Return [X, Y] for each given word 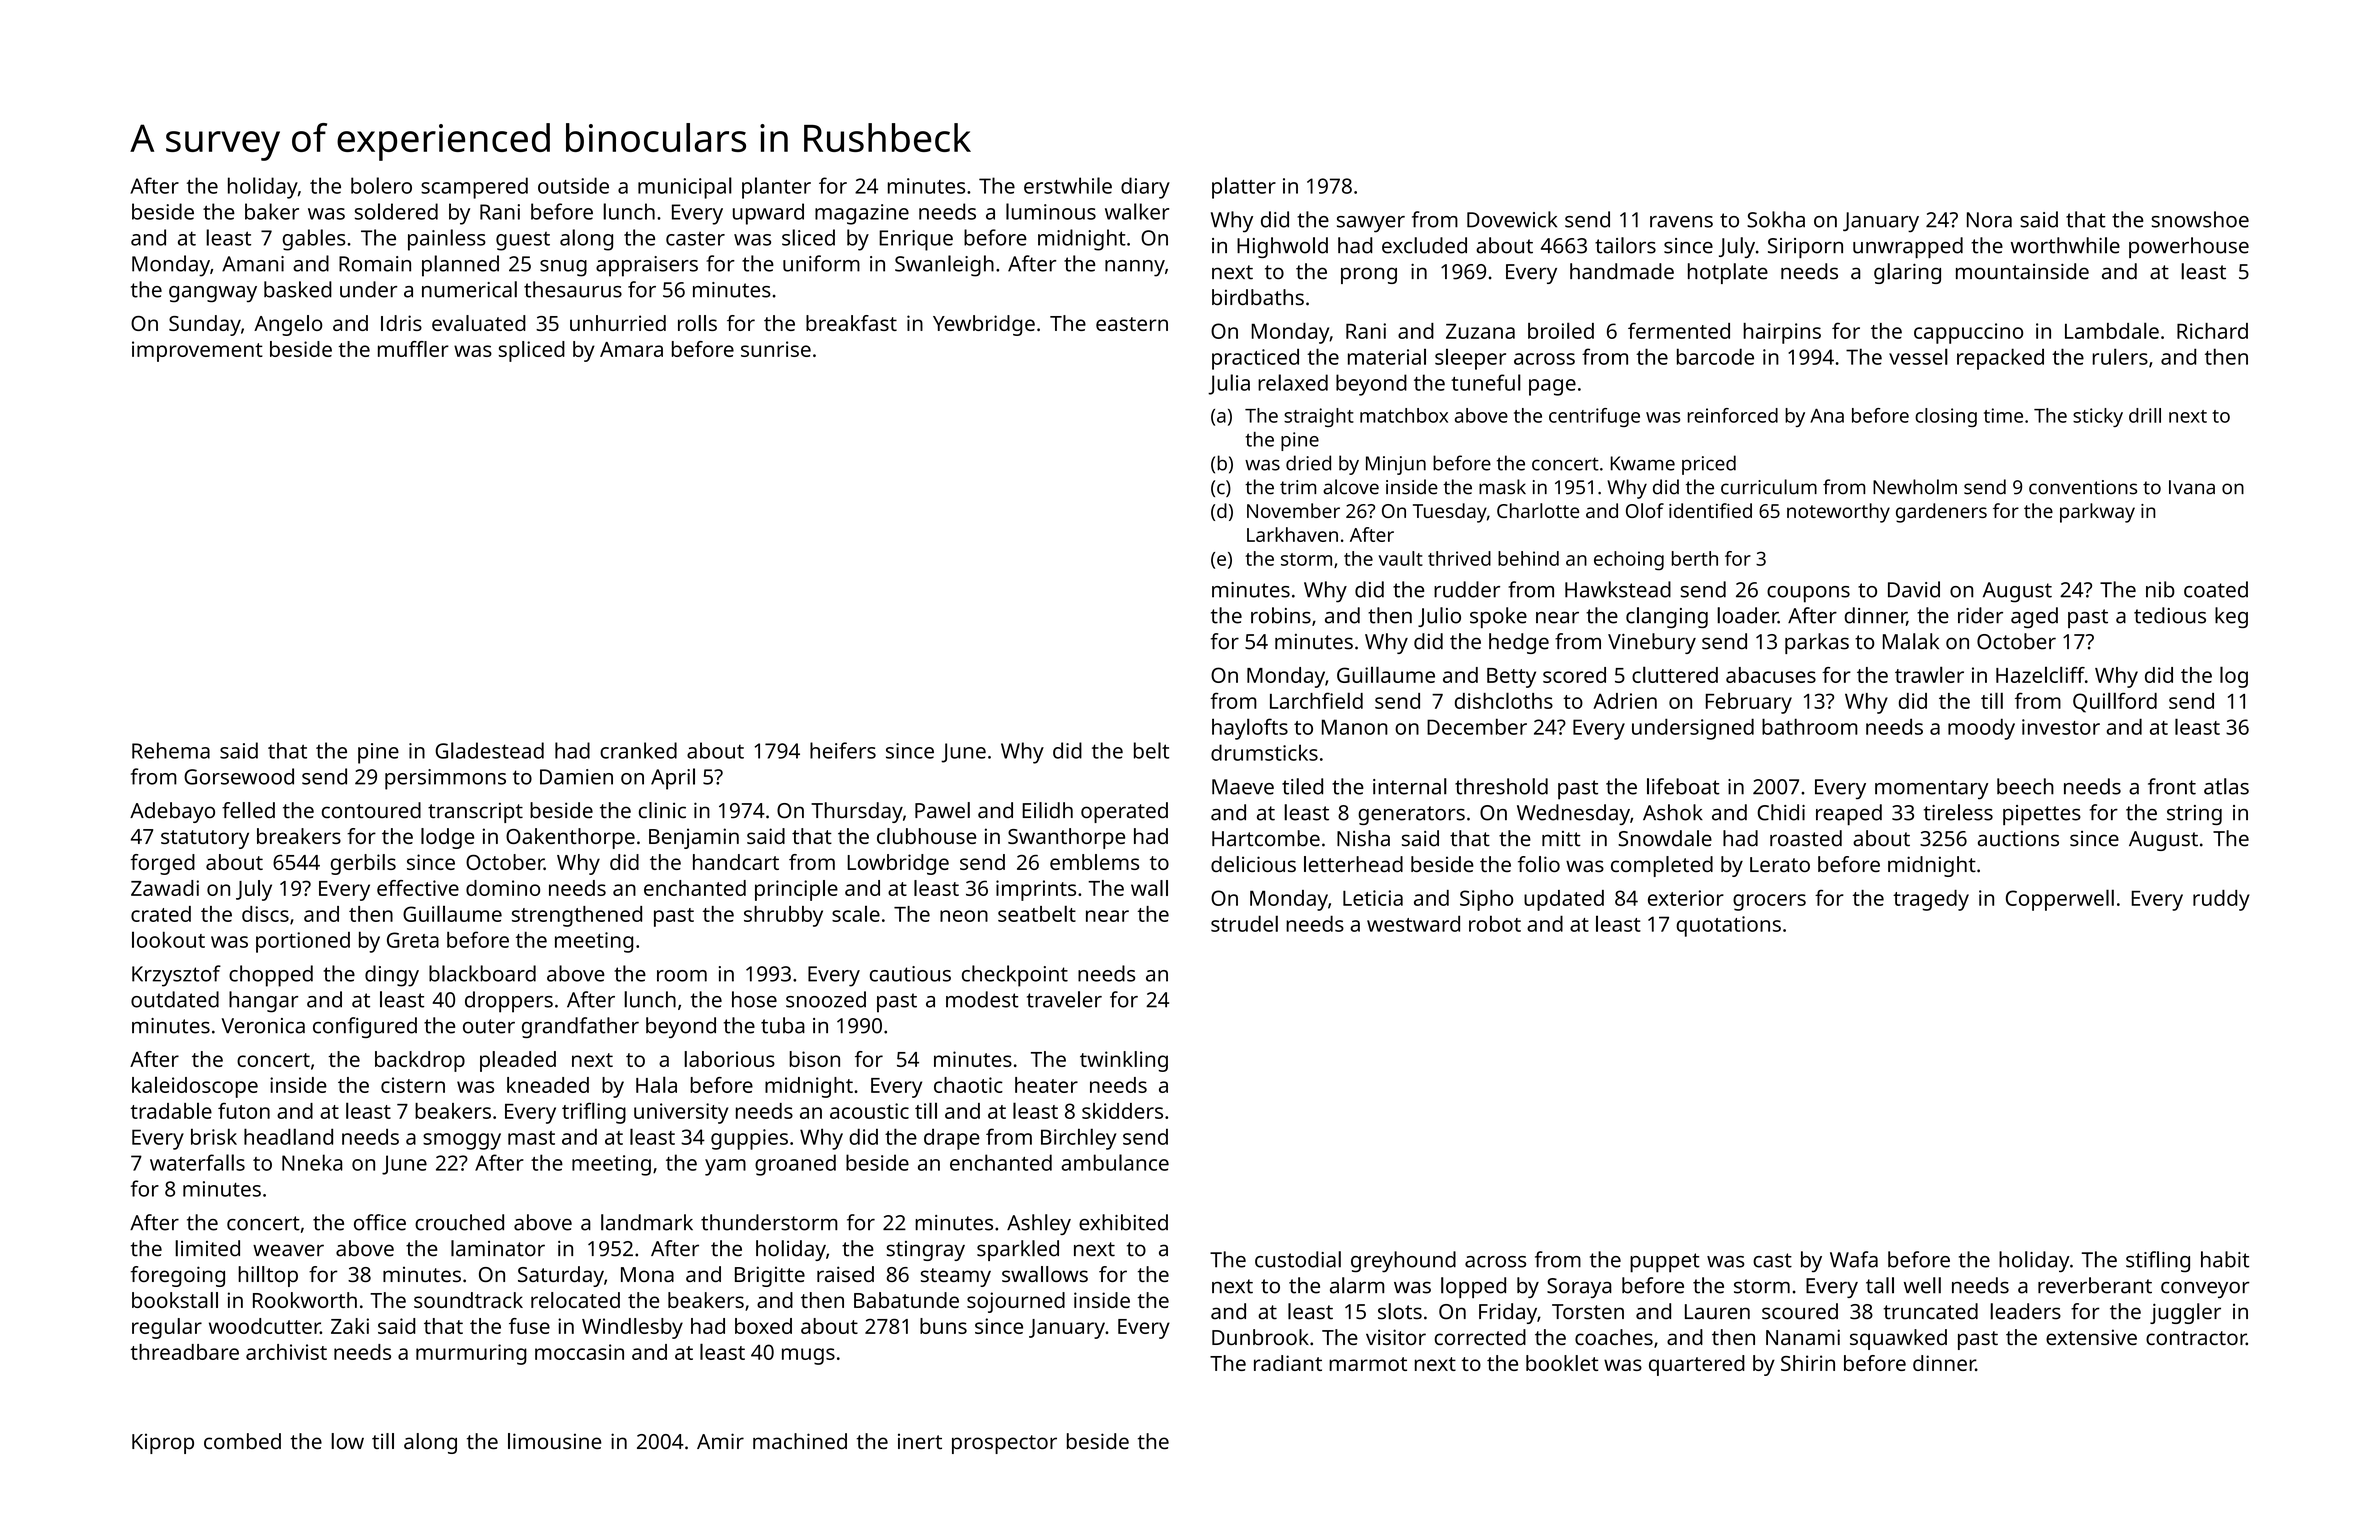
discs [265, 914]
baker [272, 211]
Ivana [2192, 487]
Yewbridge [984, 325]
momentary [1931, 790]
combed [242, 1441]
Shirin [1808, 1363]
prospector [1004, 1444]
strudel [1244, 923]
